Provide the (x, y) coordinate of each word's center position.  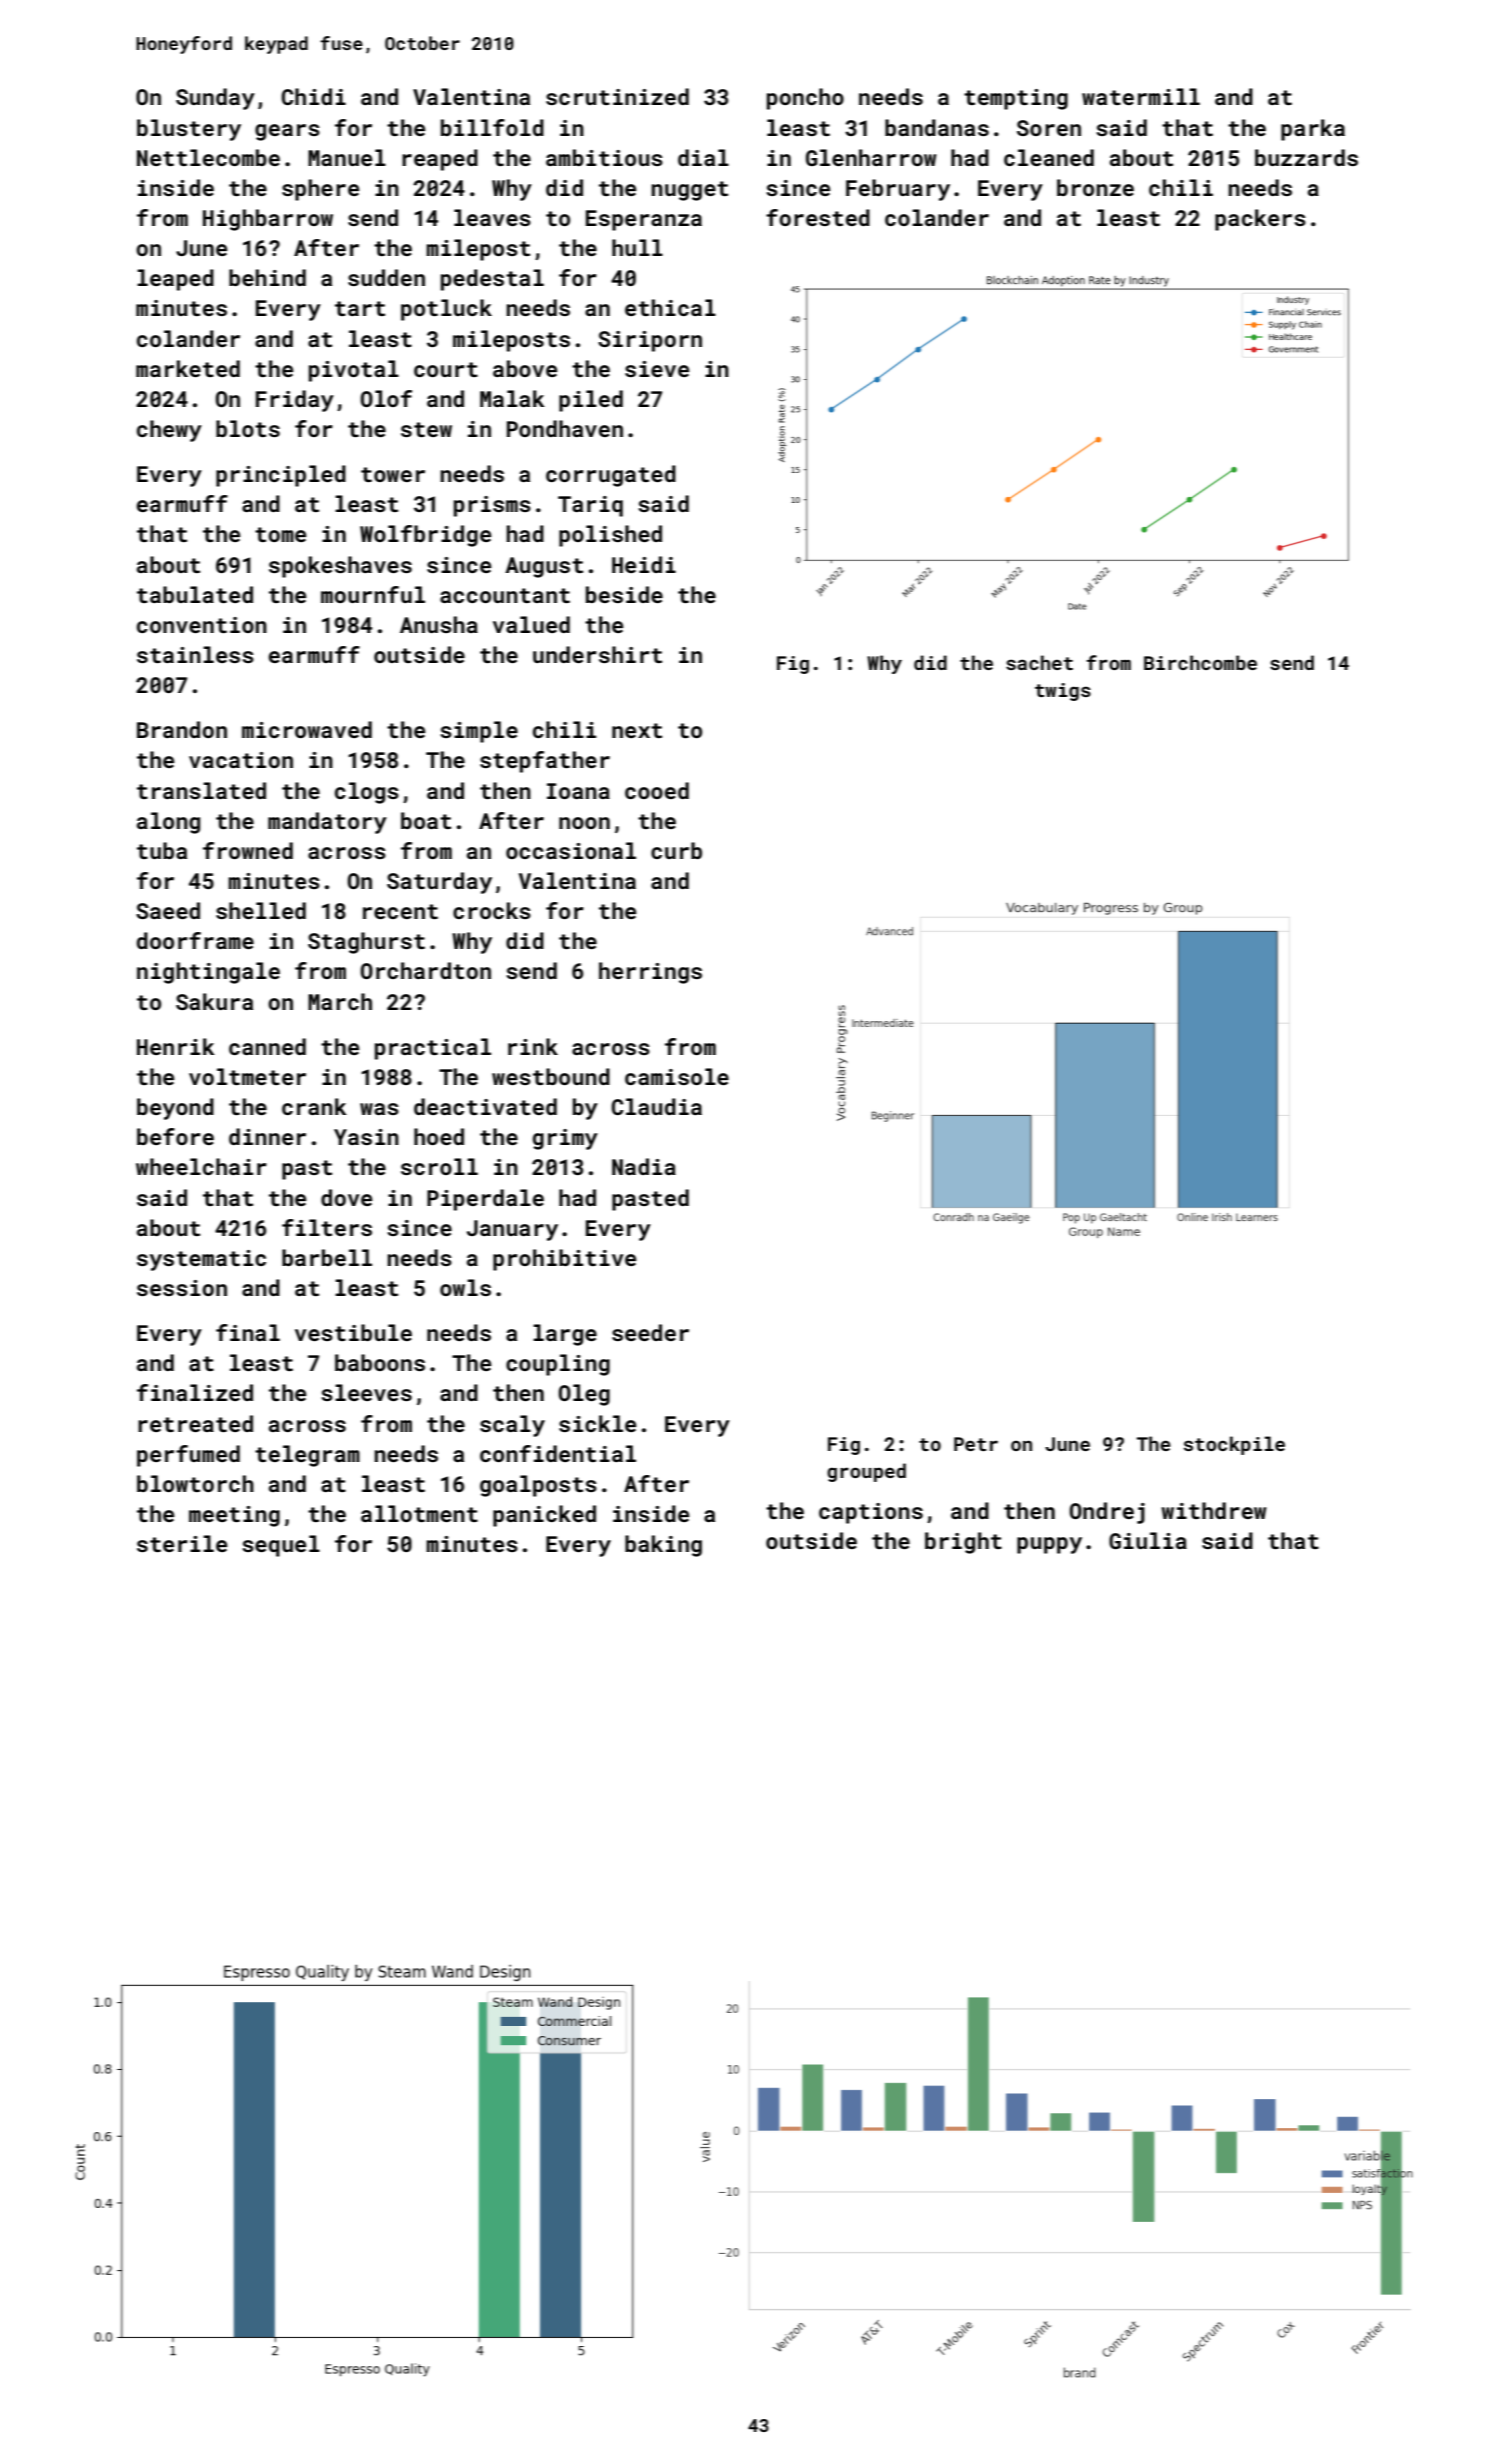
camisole (677, 1076)
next (637, 730)
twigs (1063, 692)
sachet (1039, 662)
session (182, 1288)
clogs (367, 793)
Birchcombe (1200, 662)
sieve (657, 369)
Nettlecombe (208, 157)
